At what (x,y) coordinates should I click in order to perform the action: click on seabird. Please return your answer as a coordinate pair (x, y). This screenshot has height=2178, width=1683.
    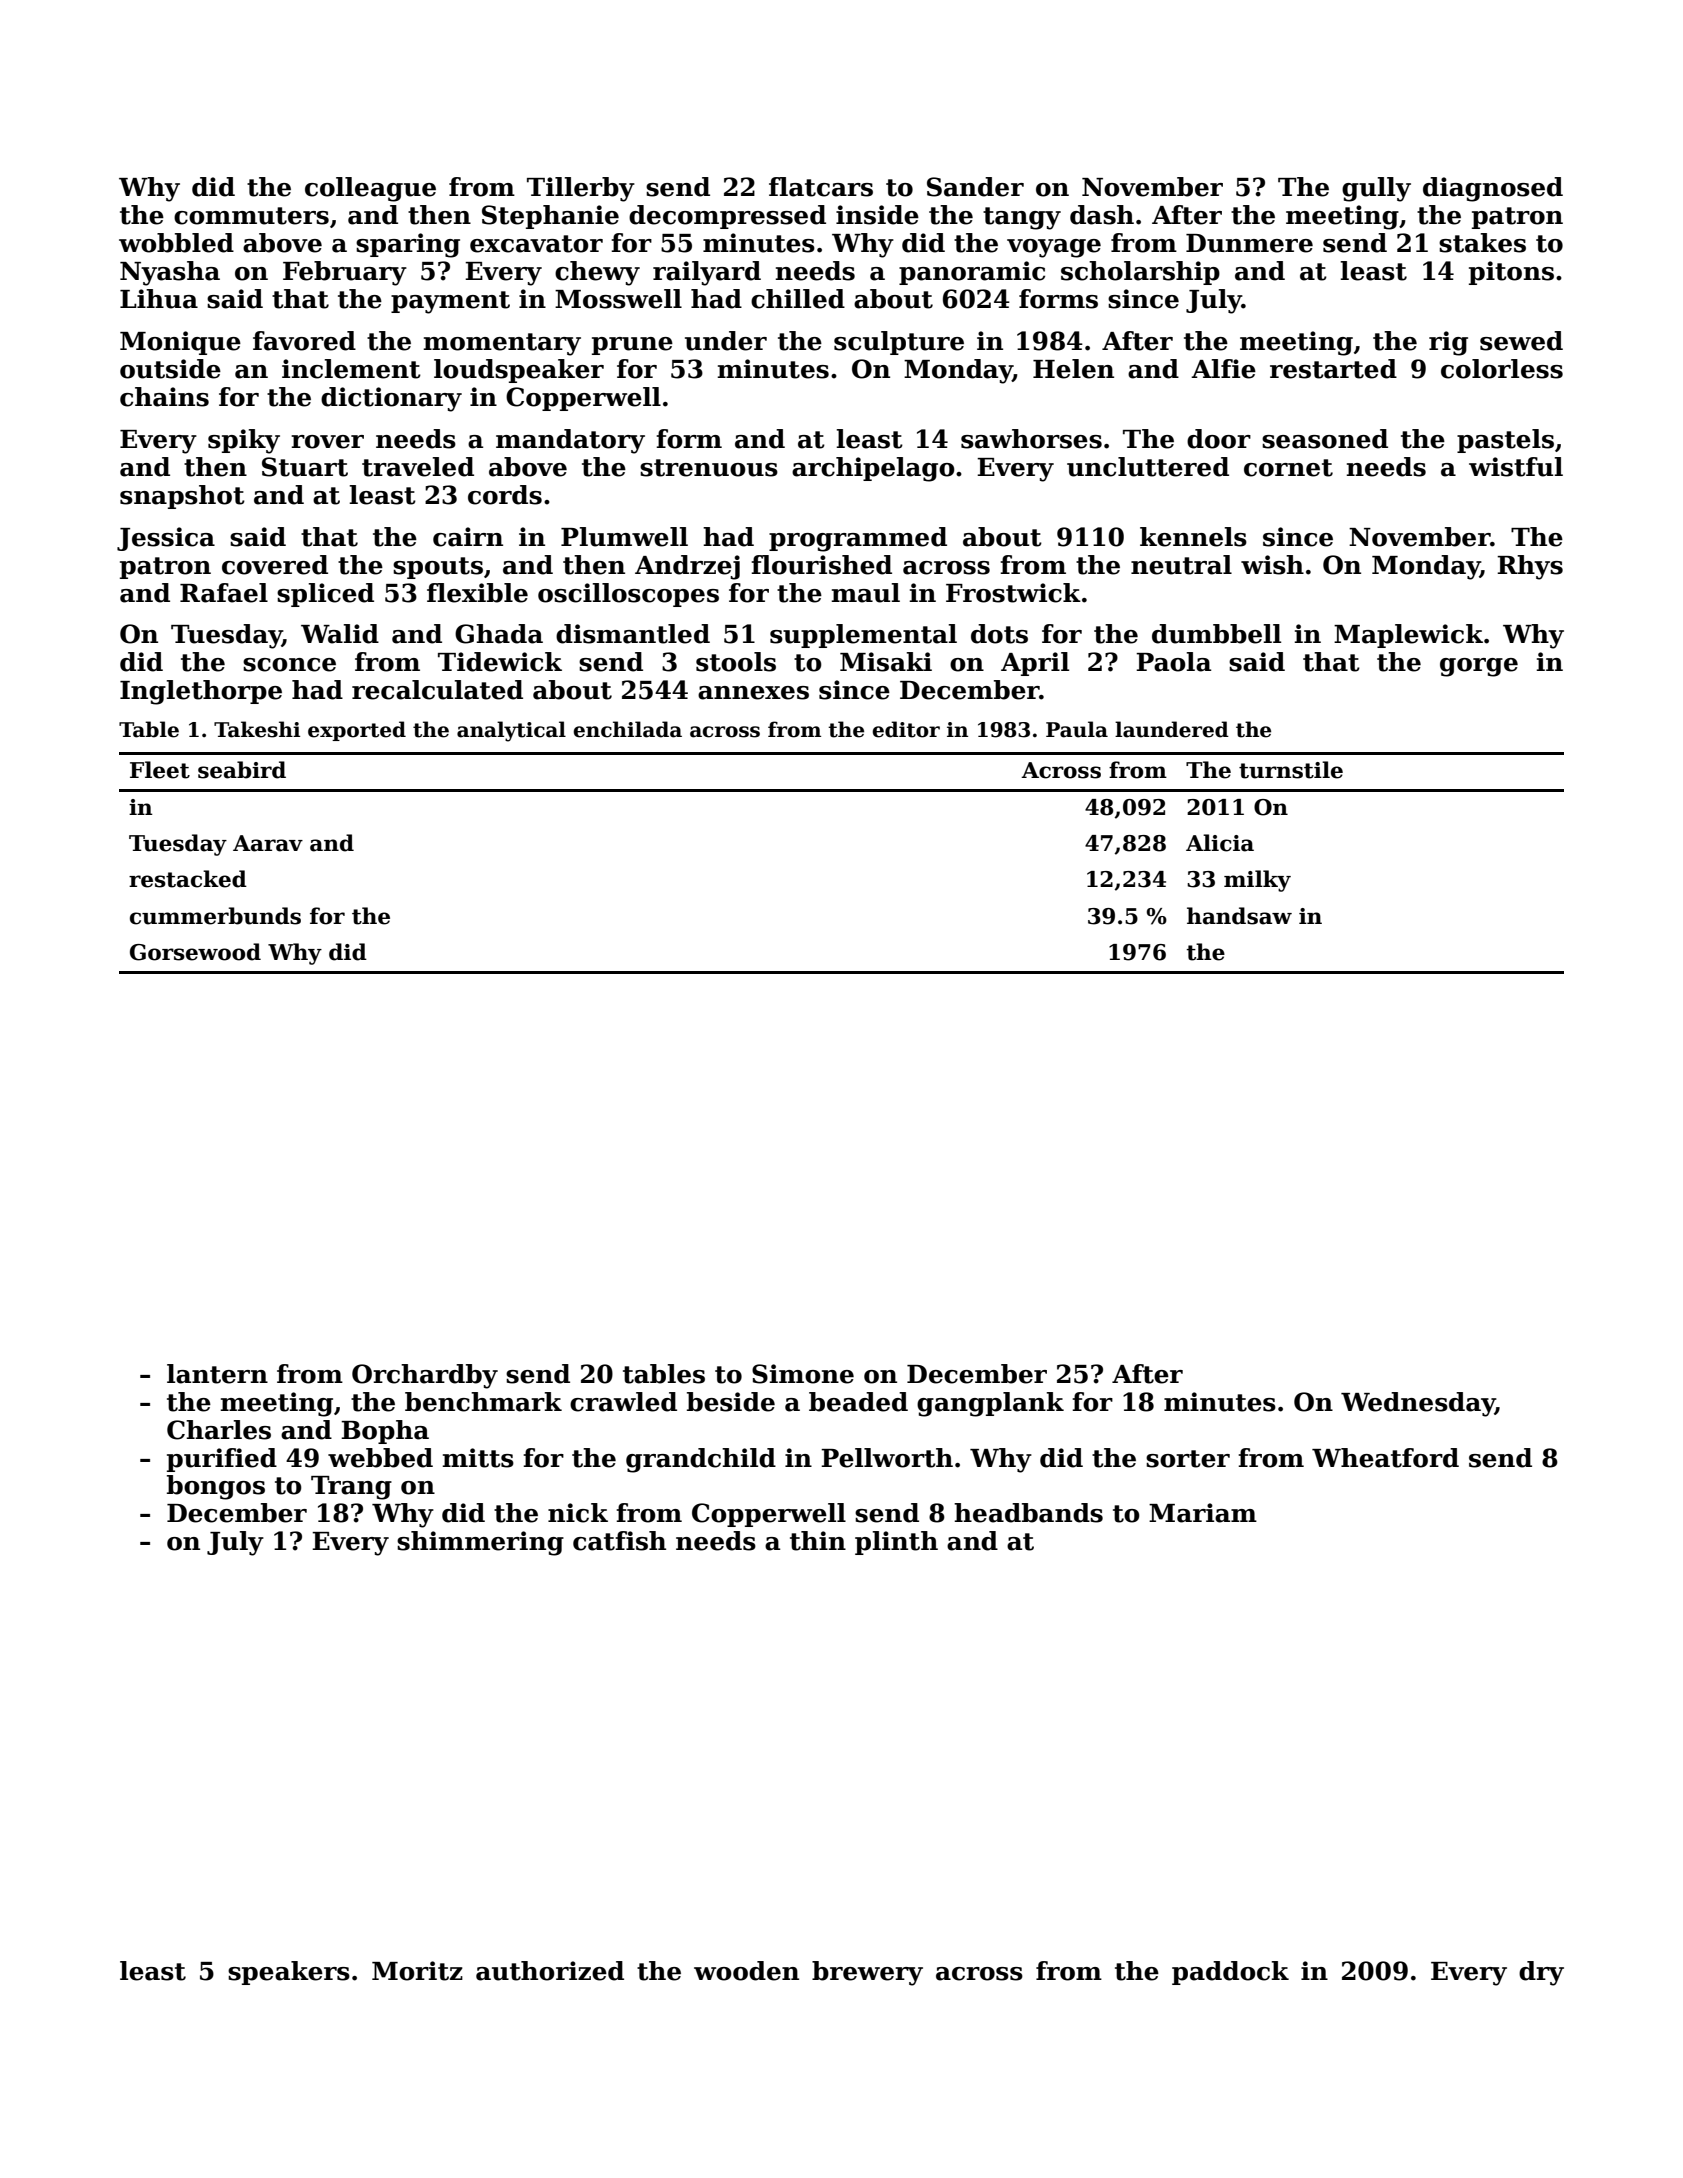
    Looking at the image, I should click on (242, 770).
